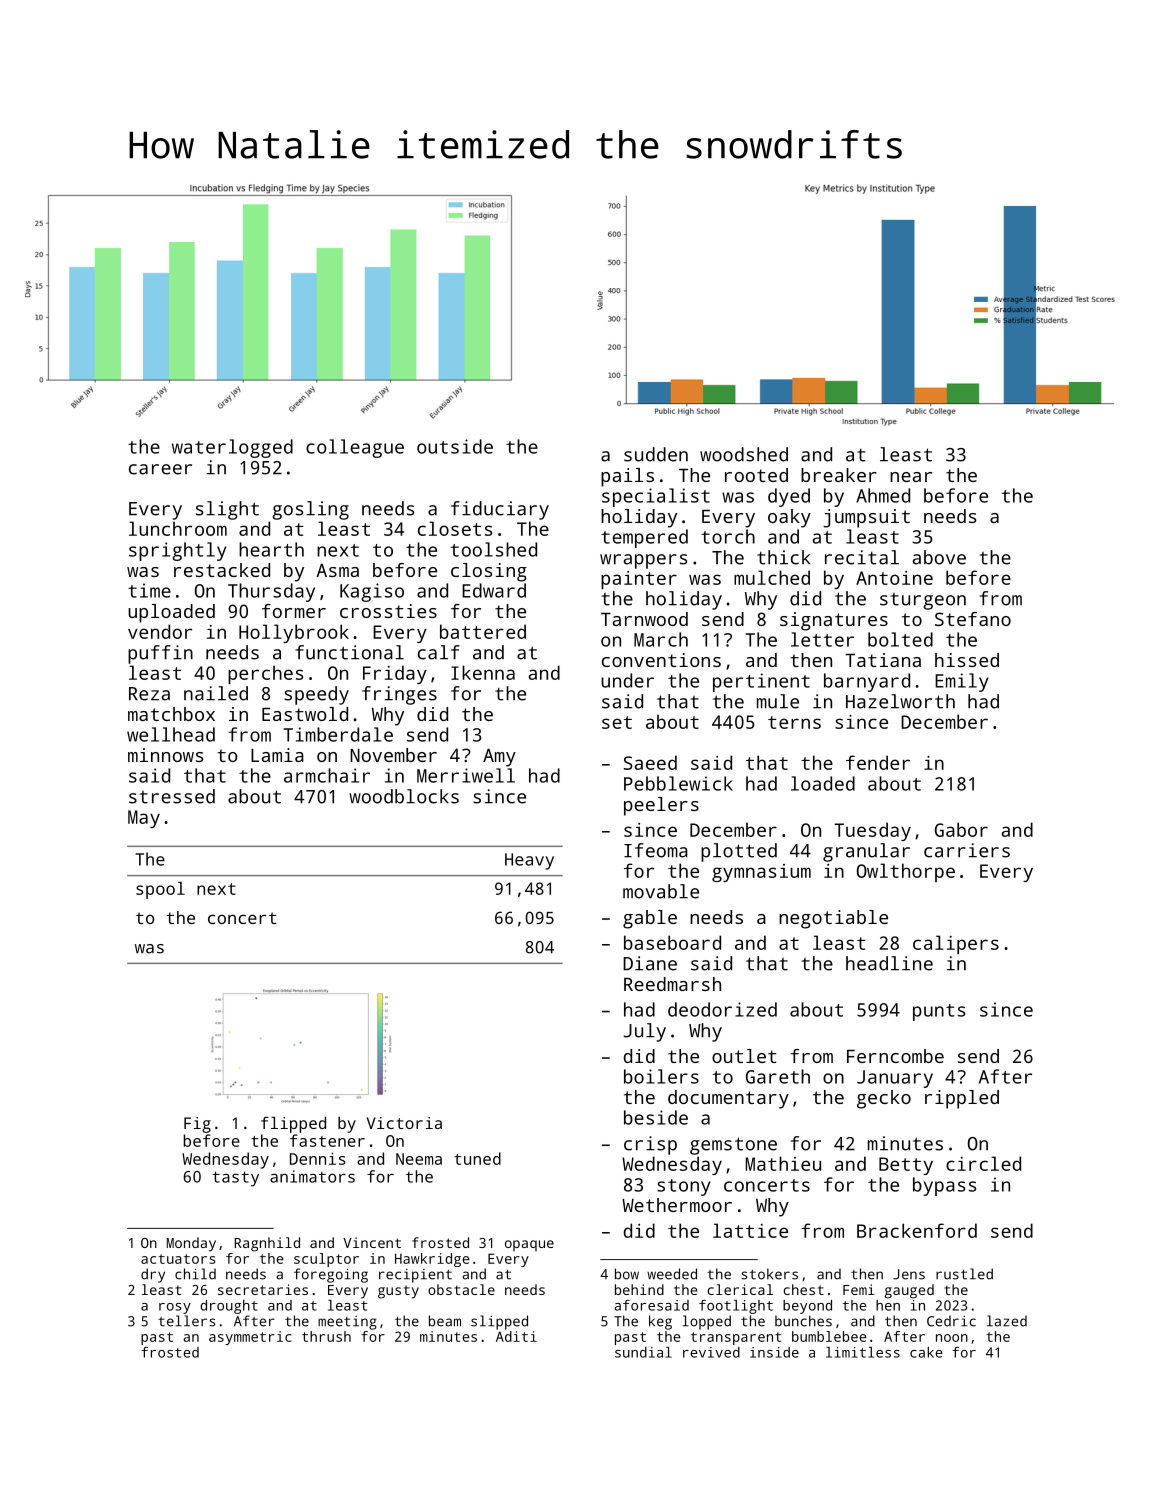 The image size is (1163, 1505). I want to click on Diane, so click(650, 963).
